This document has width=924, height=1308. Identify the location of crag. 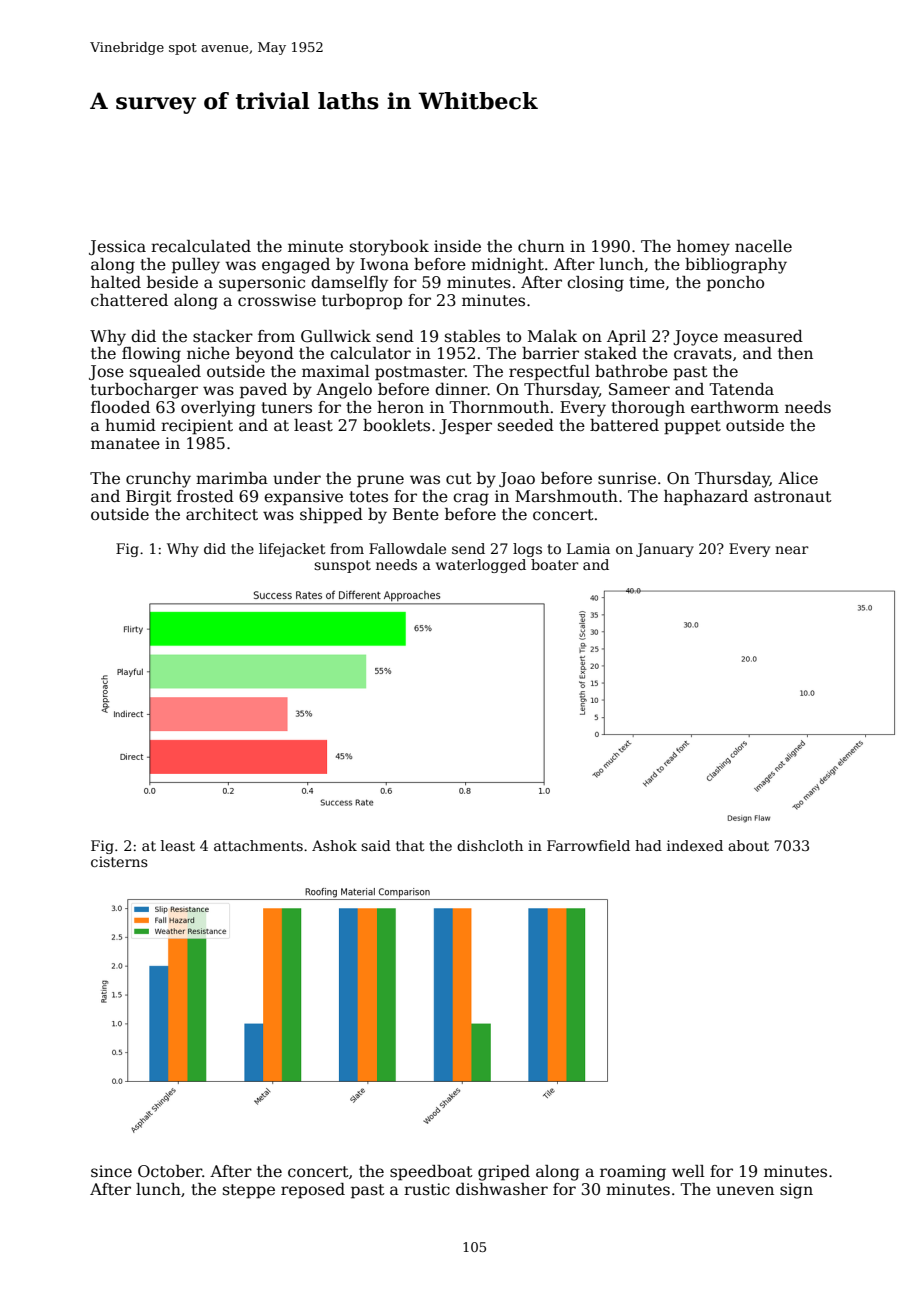
(471, 499).
